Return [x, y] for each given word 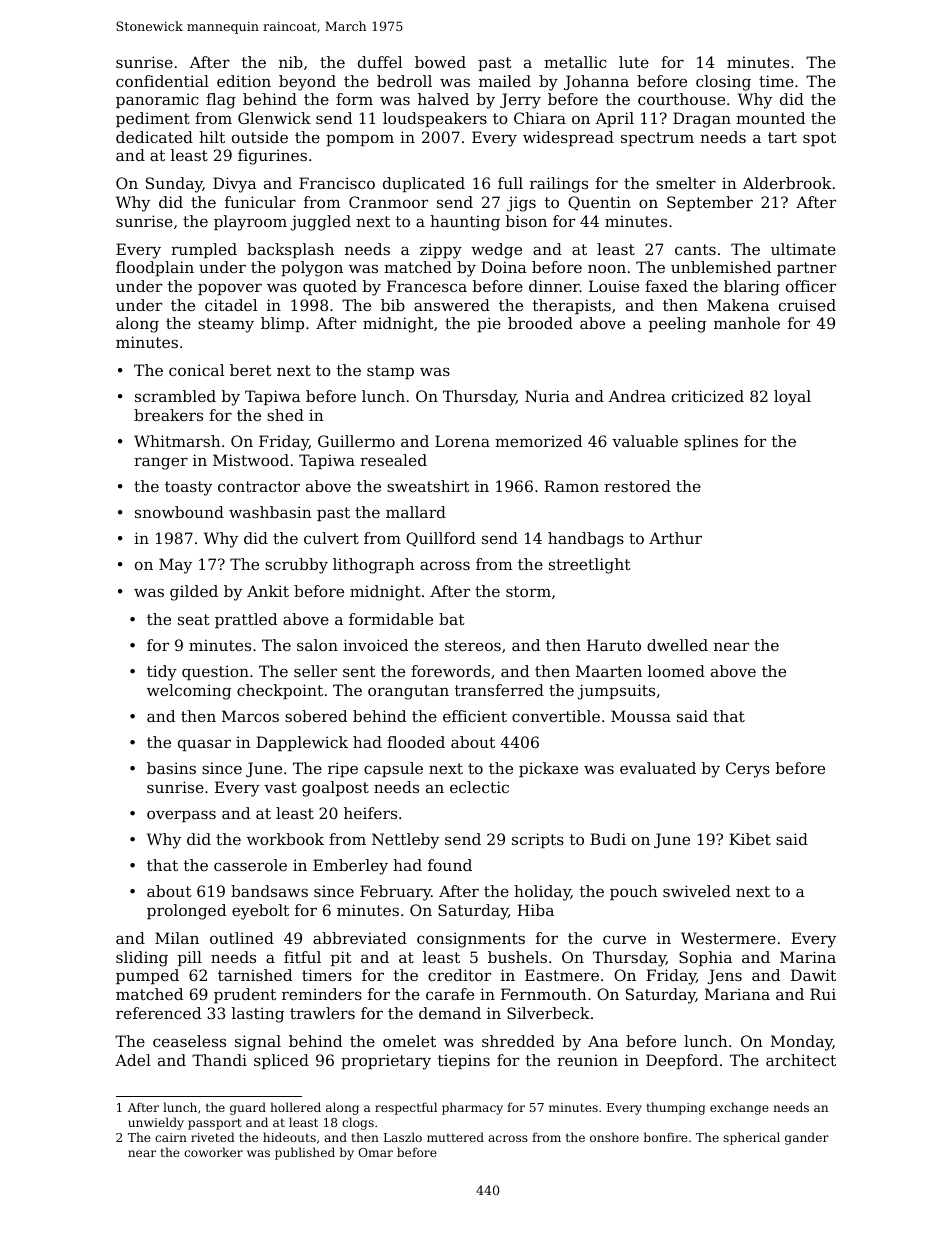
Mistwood [251, 460]
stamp [390, 372]
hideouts [289, 1137]
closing [723, 83]
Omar [375, 1152]
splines [711, 442]
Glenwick [274, 118]
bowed [440, 62]
